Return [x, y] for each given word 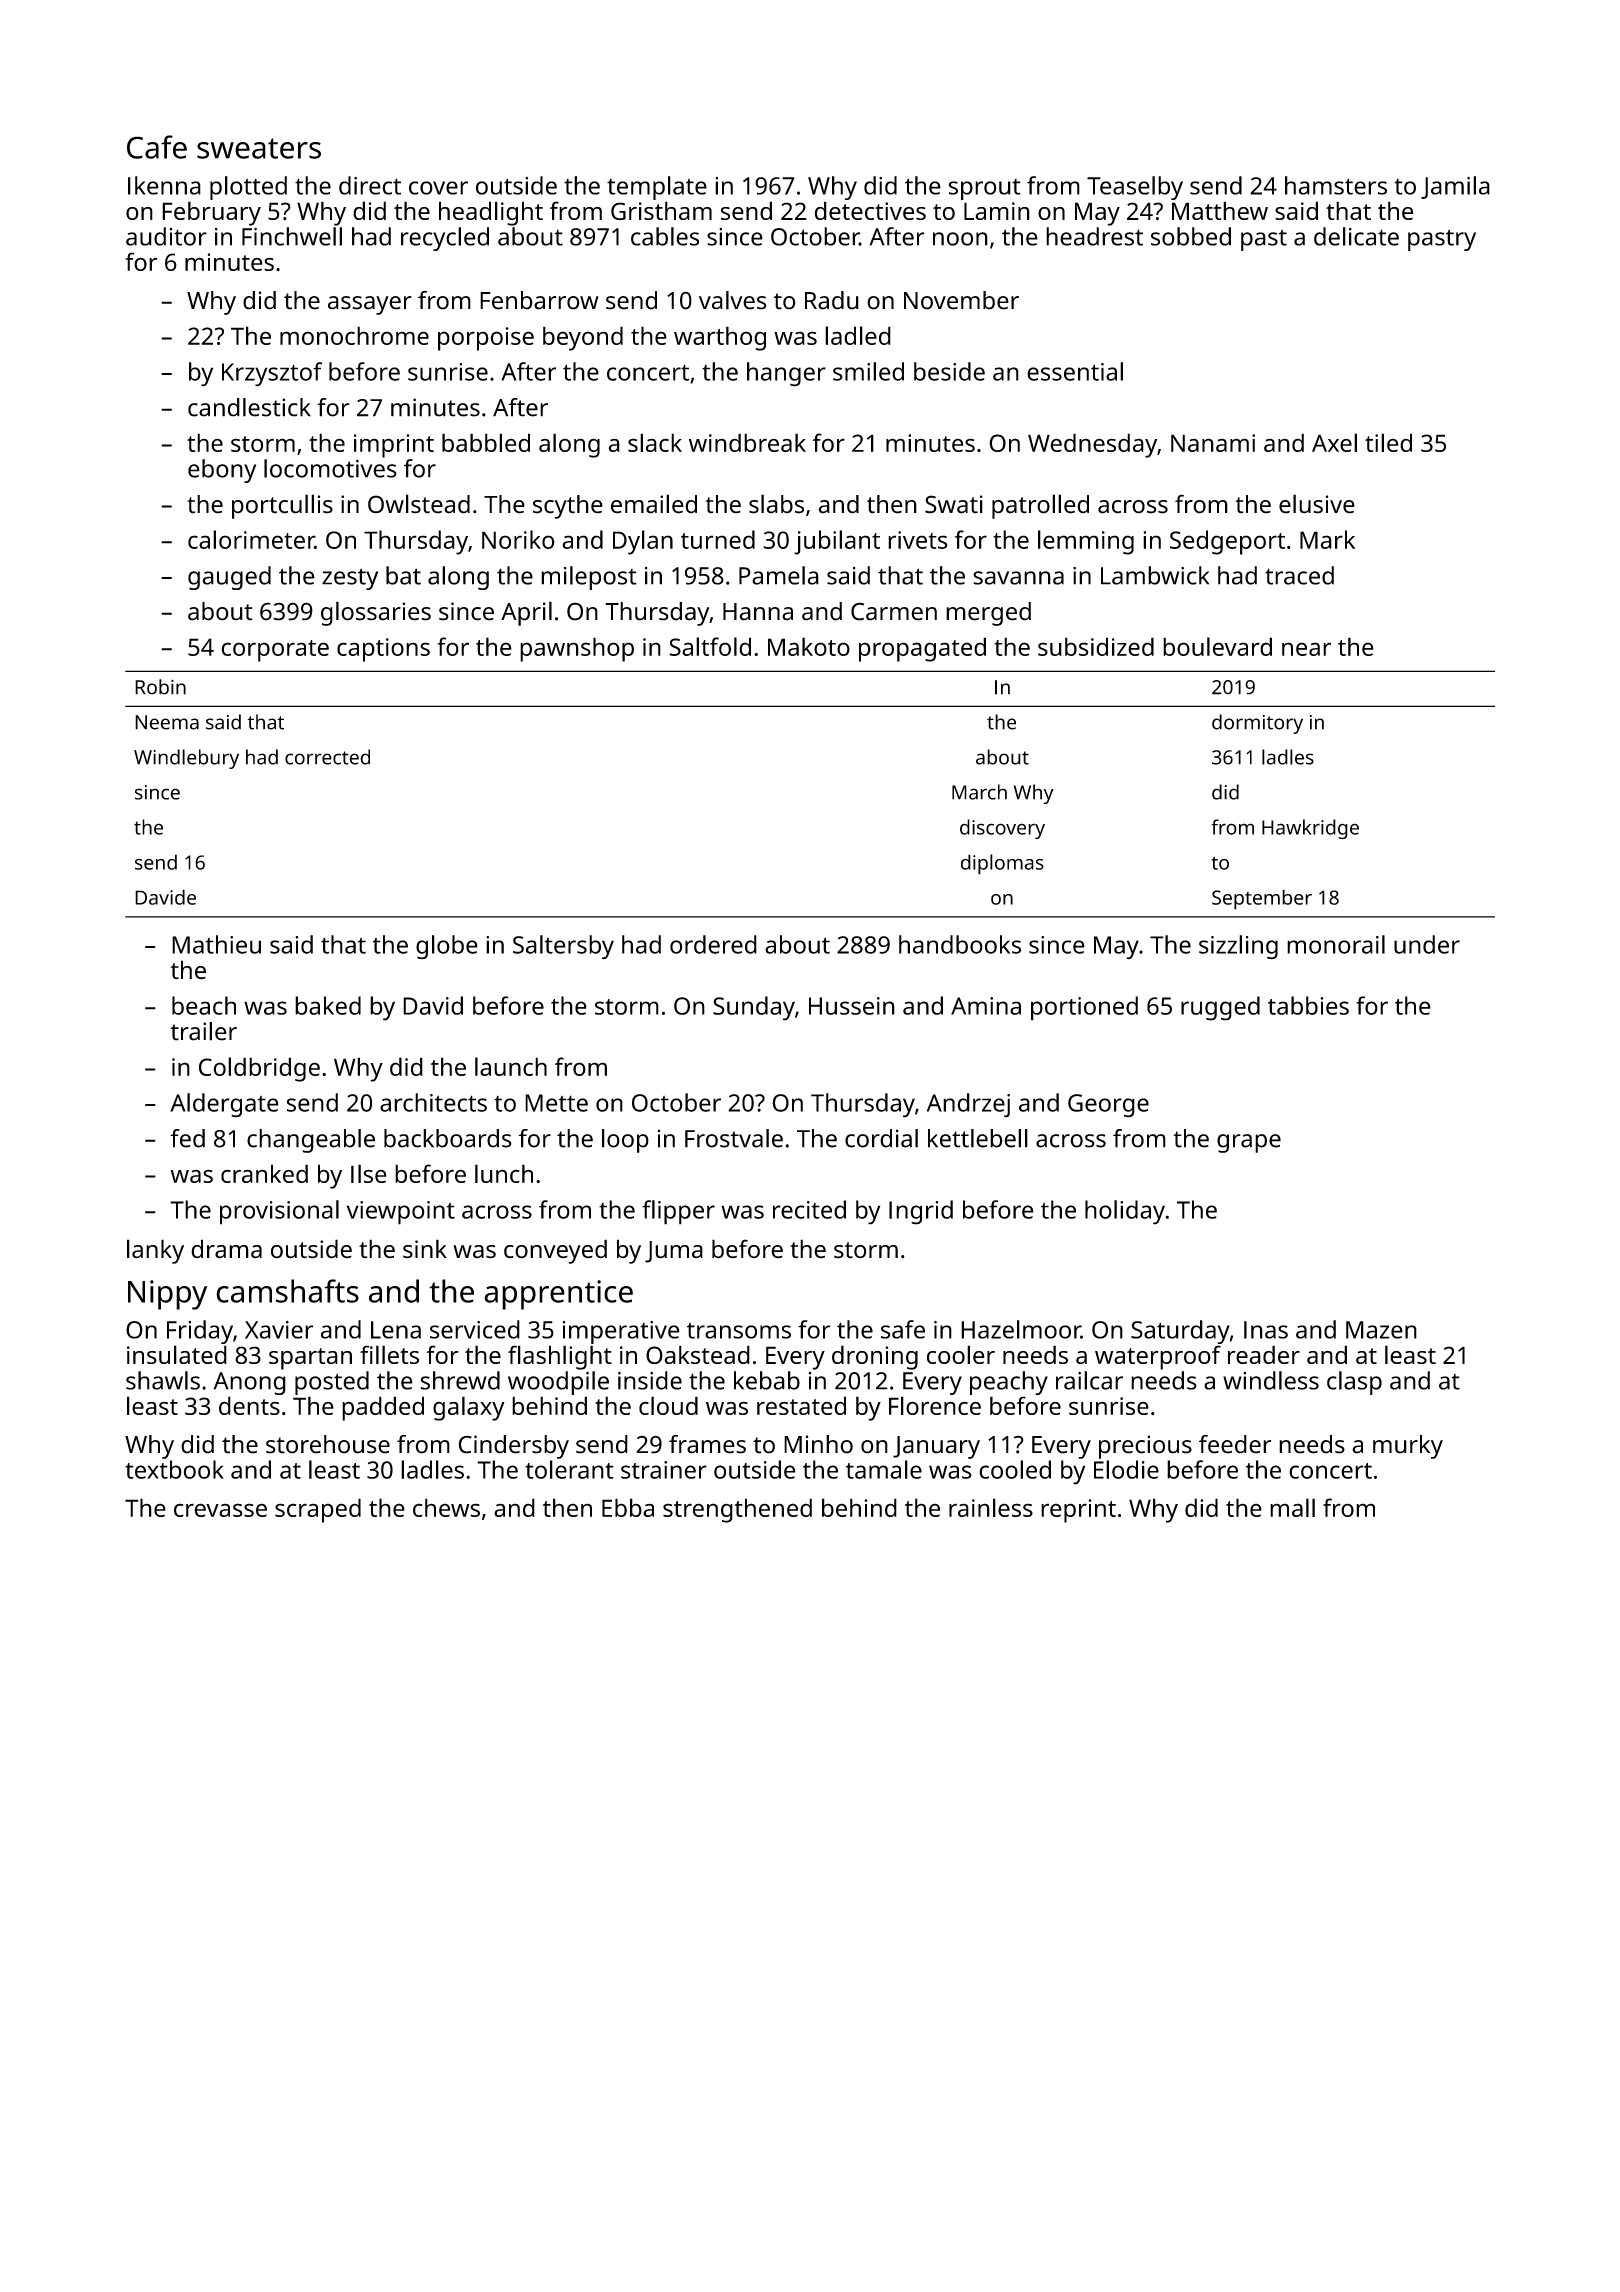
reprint [1078, 1511]
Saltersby [563, 947]
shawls [163, 1380]
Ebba [628, 1507]
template [657, 188]
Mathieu [216, 944]
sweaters [259, 148]
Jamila [1455, 187]
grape [1249, 1143]
